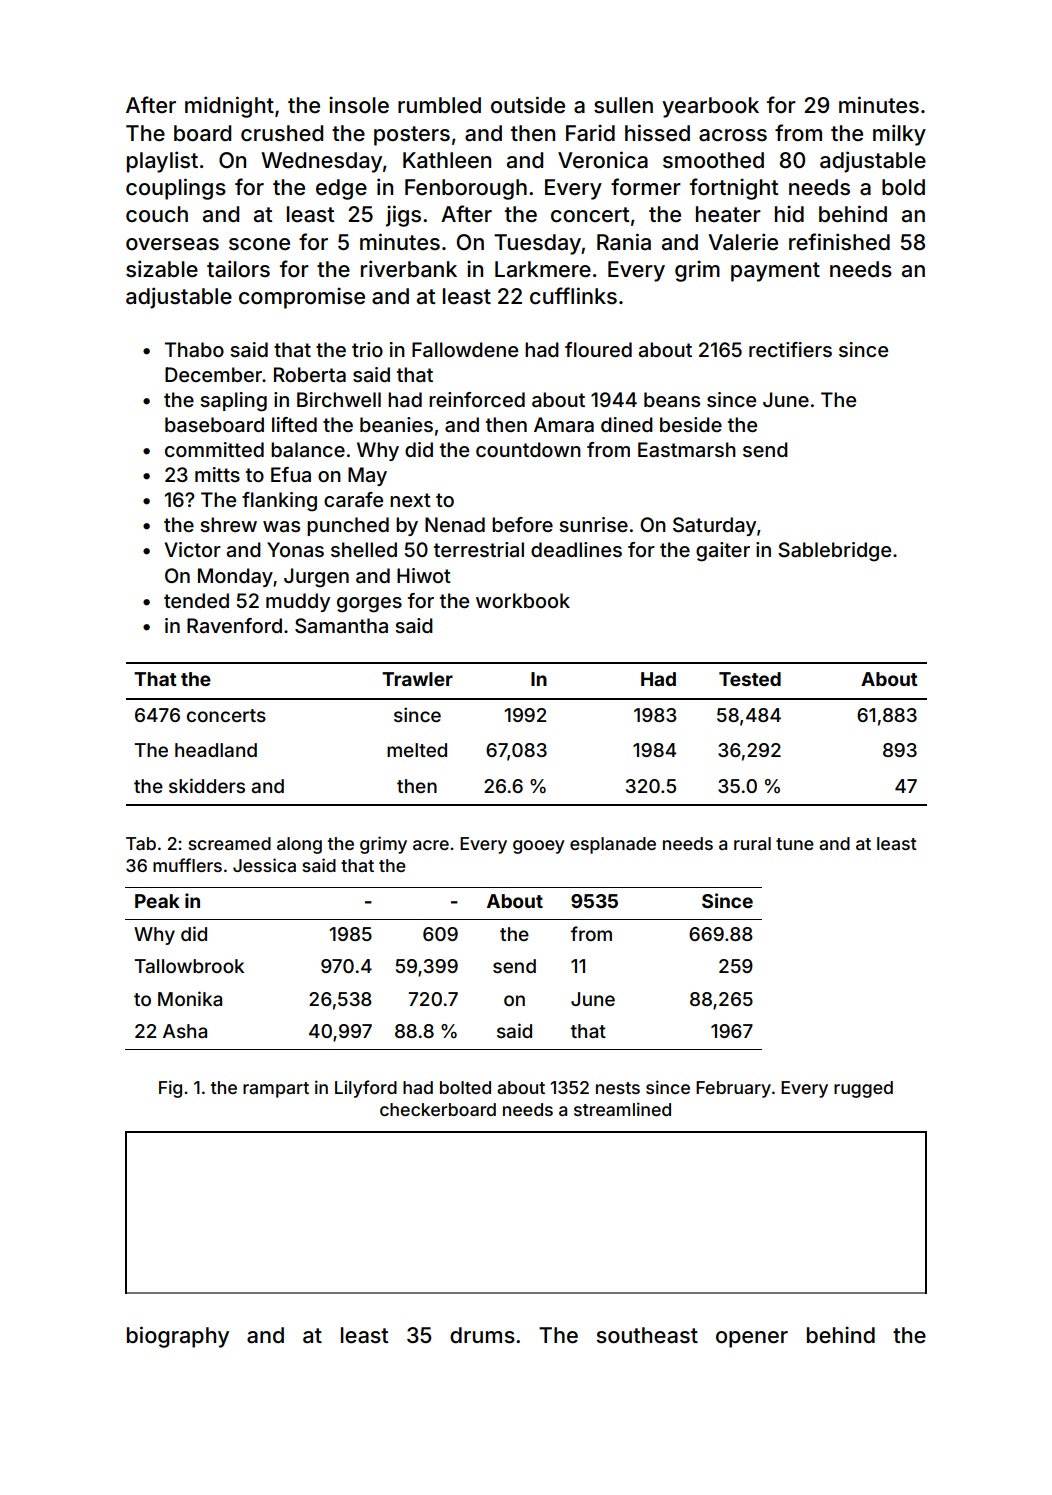 Image resolution: width=1052 pixels, height=1495 pixels. Describe the element at coordinates (863, 1089) in the screenshot. I see `rugged` at that location.
